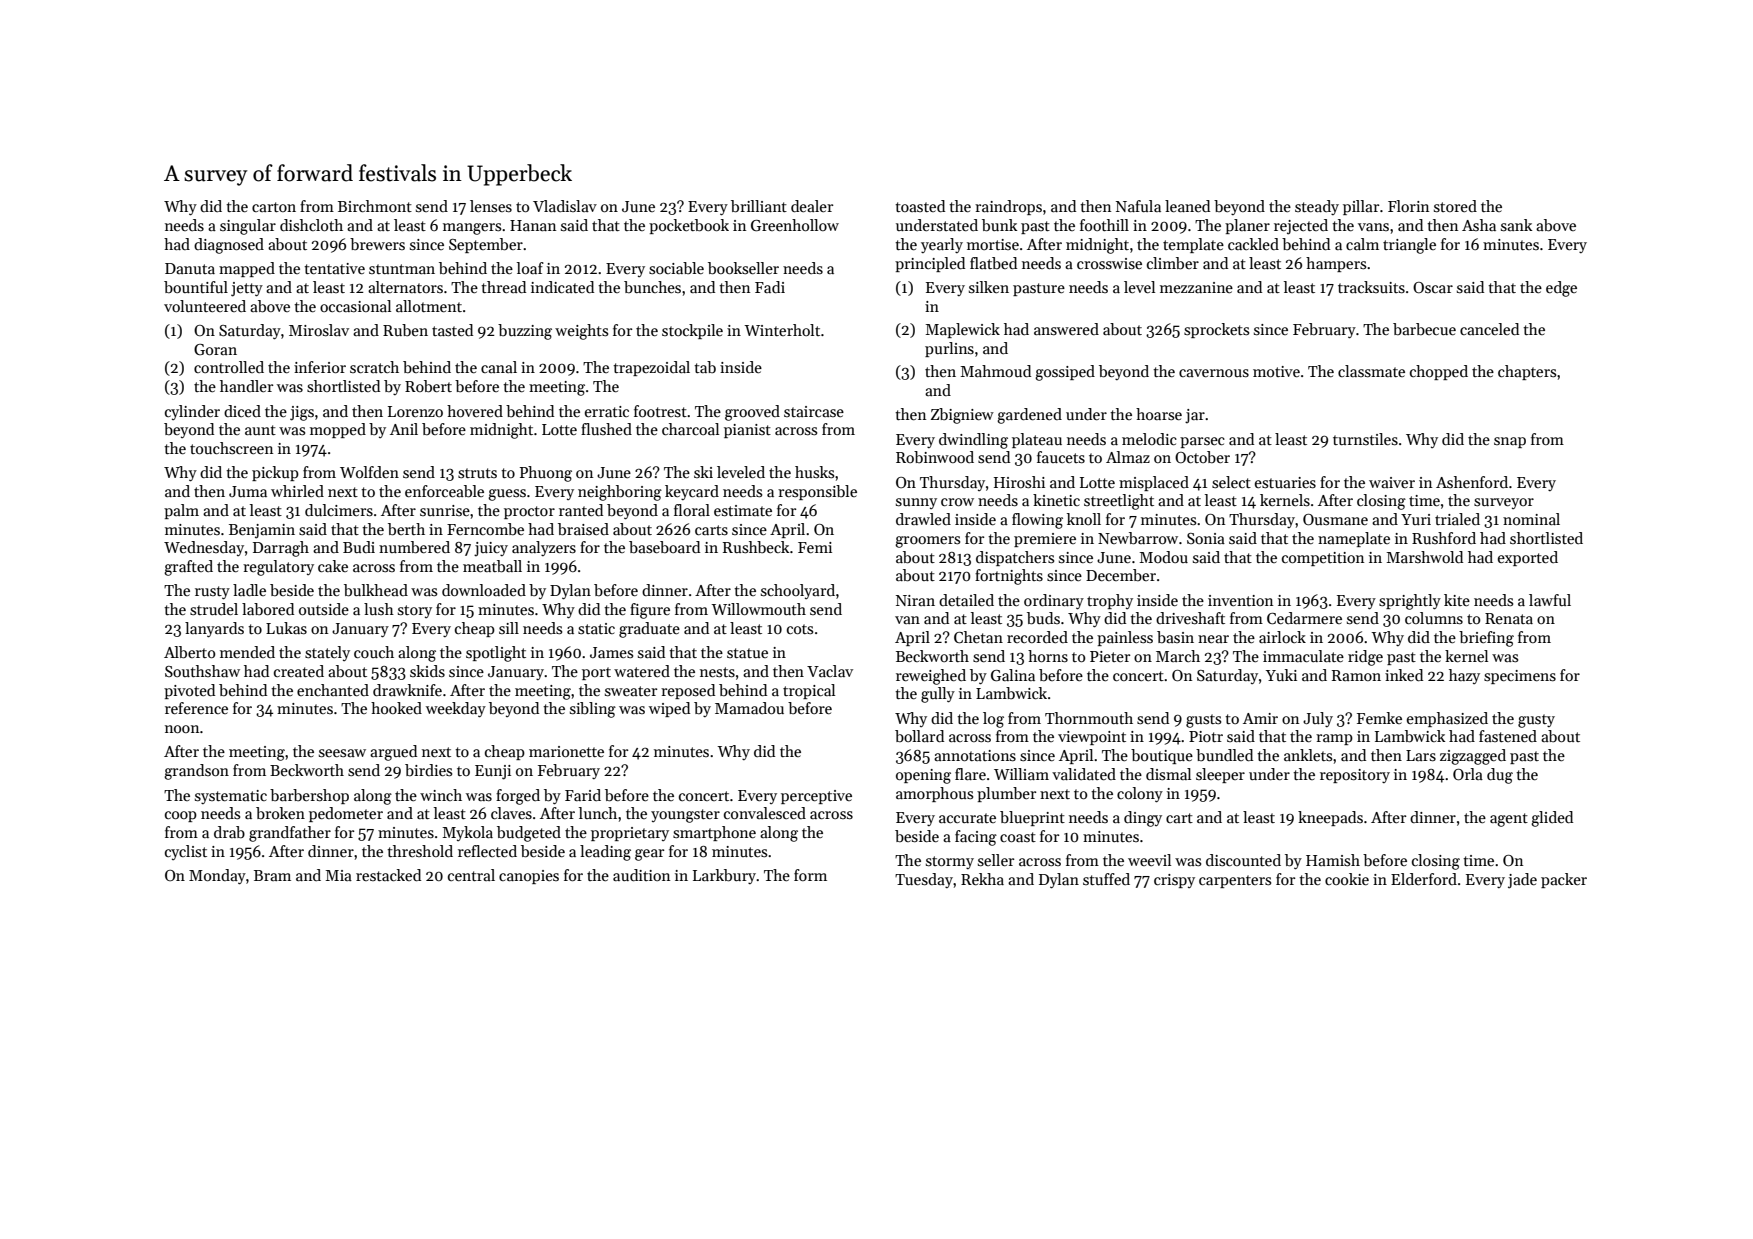  What do you see at coordinates (377, 244) in the page?
I see `brewers` at bounding box center [377, 244].
